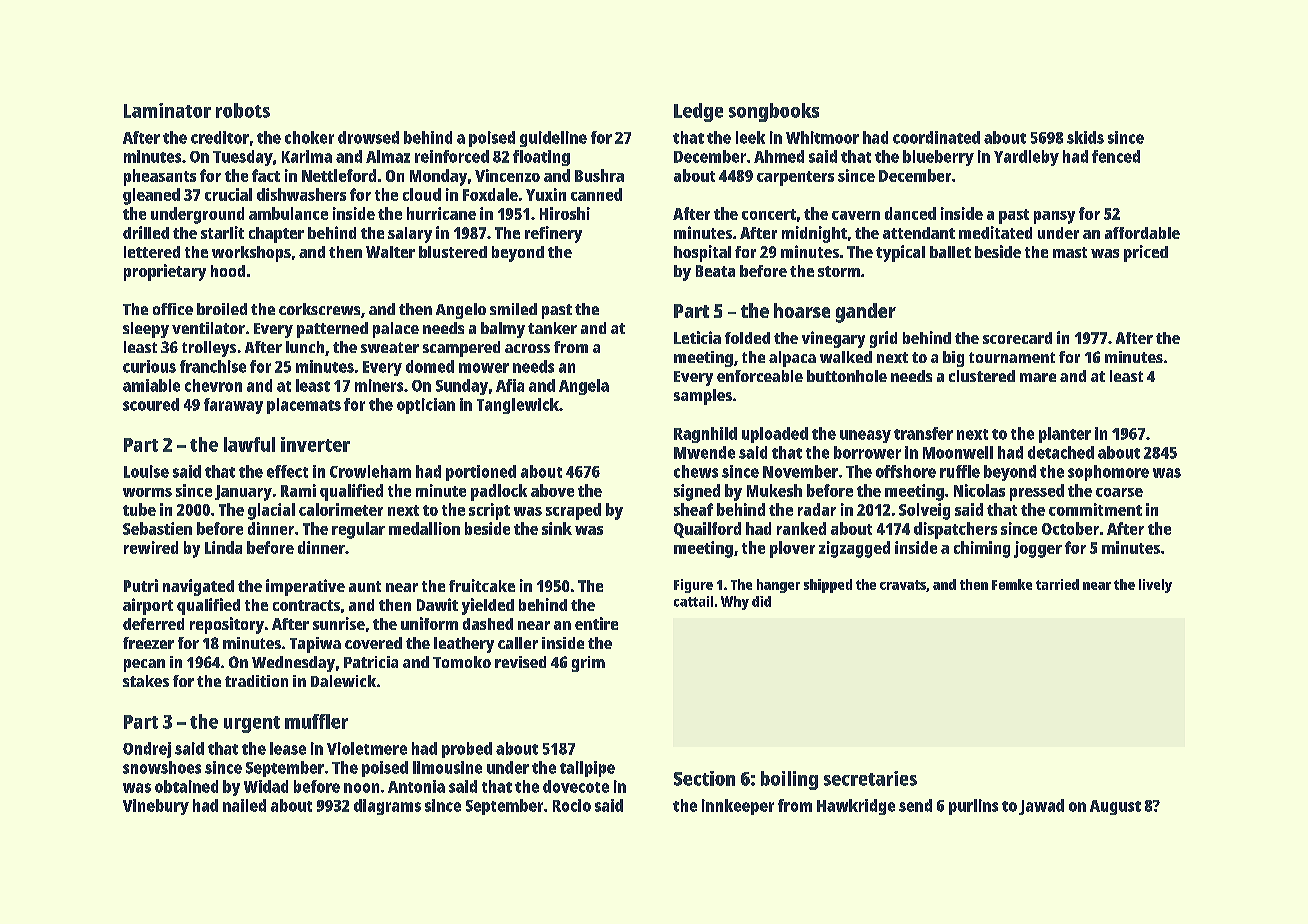 This document has height=924, width=1308. What do you see at coordinates (856, 807) in the document?
I see `Hawkridge` at bounding box center [856, 807].
